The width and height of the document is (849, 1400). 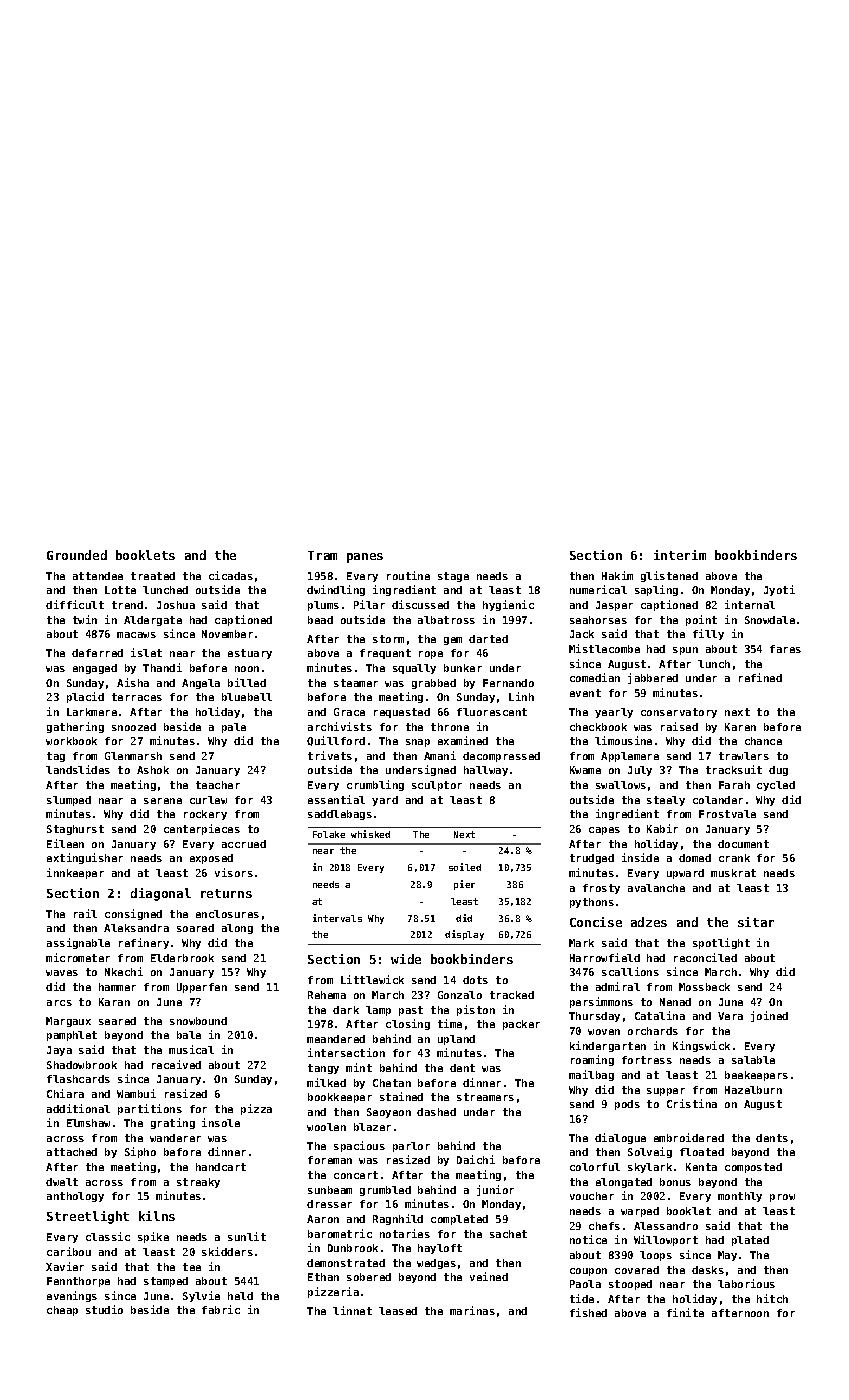 What do you see at coordinates (191, 1049) in the document?
I see `musical` at bounding box center [191, 1049].
